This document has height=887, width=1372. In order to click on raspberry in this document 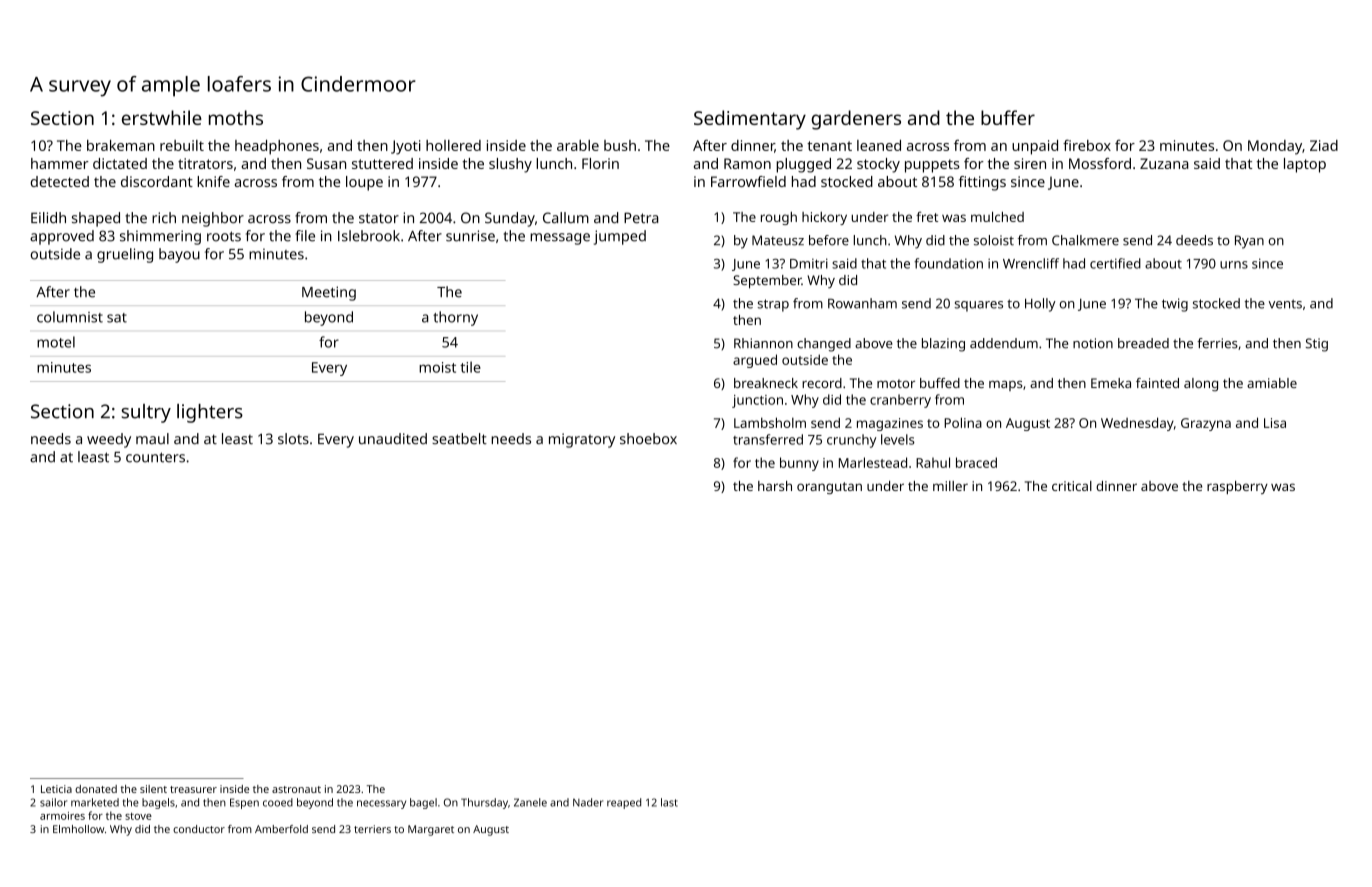, I will do `click(1237, 487)`.
